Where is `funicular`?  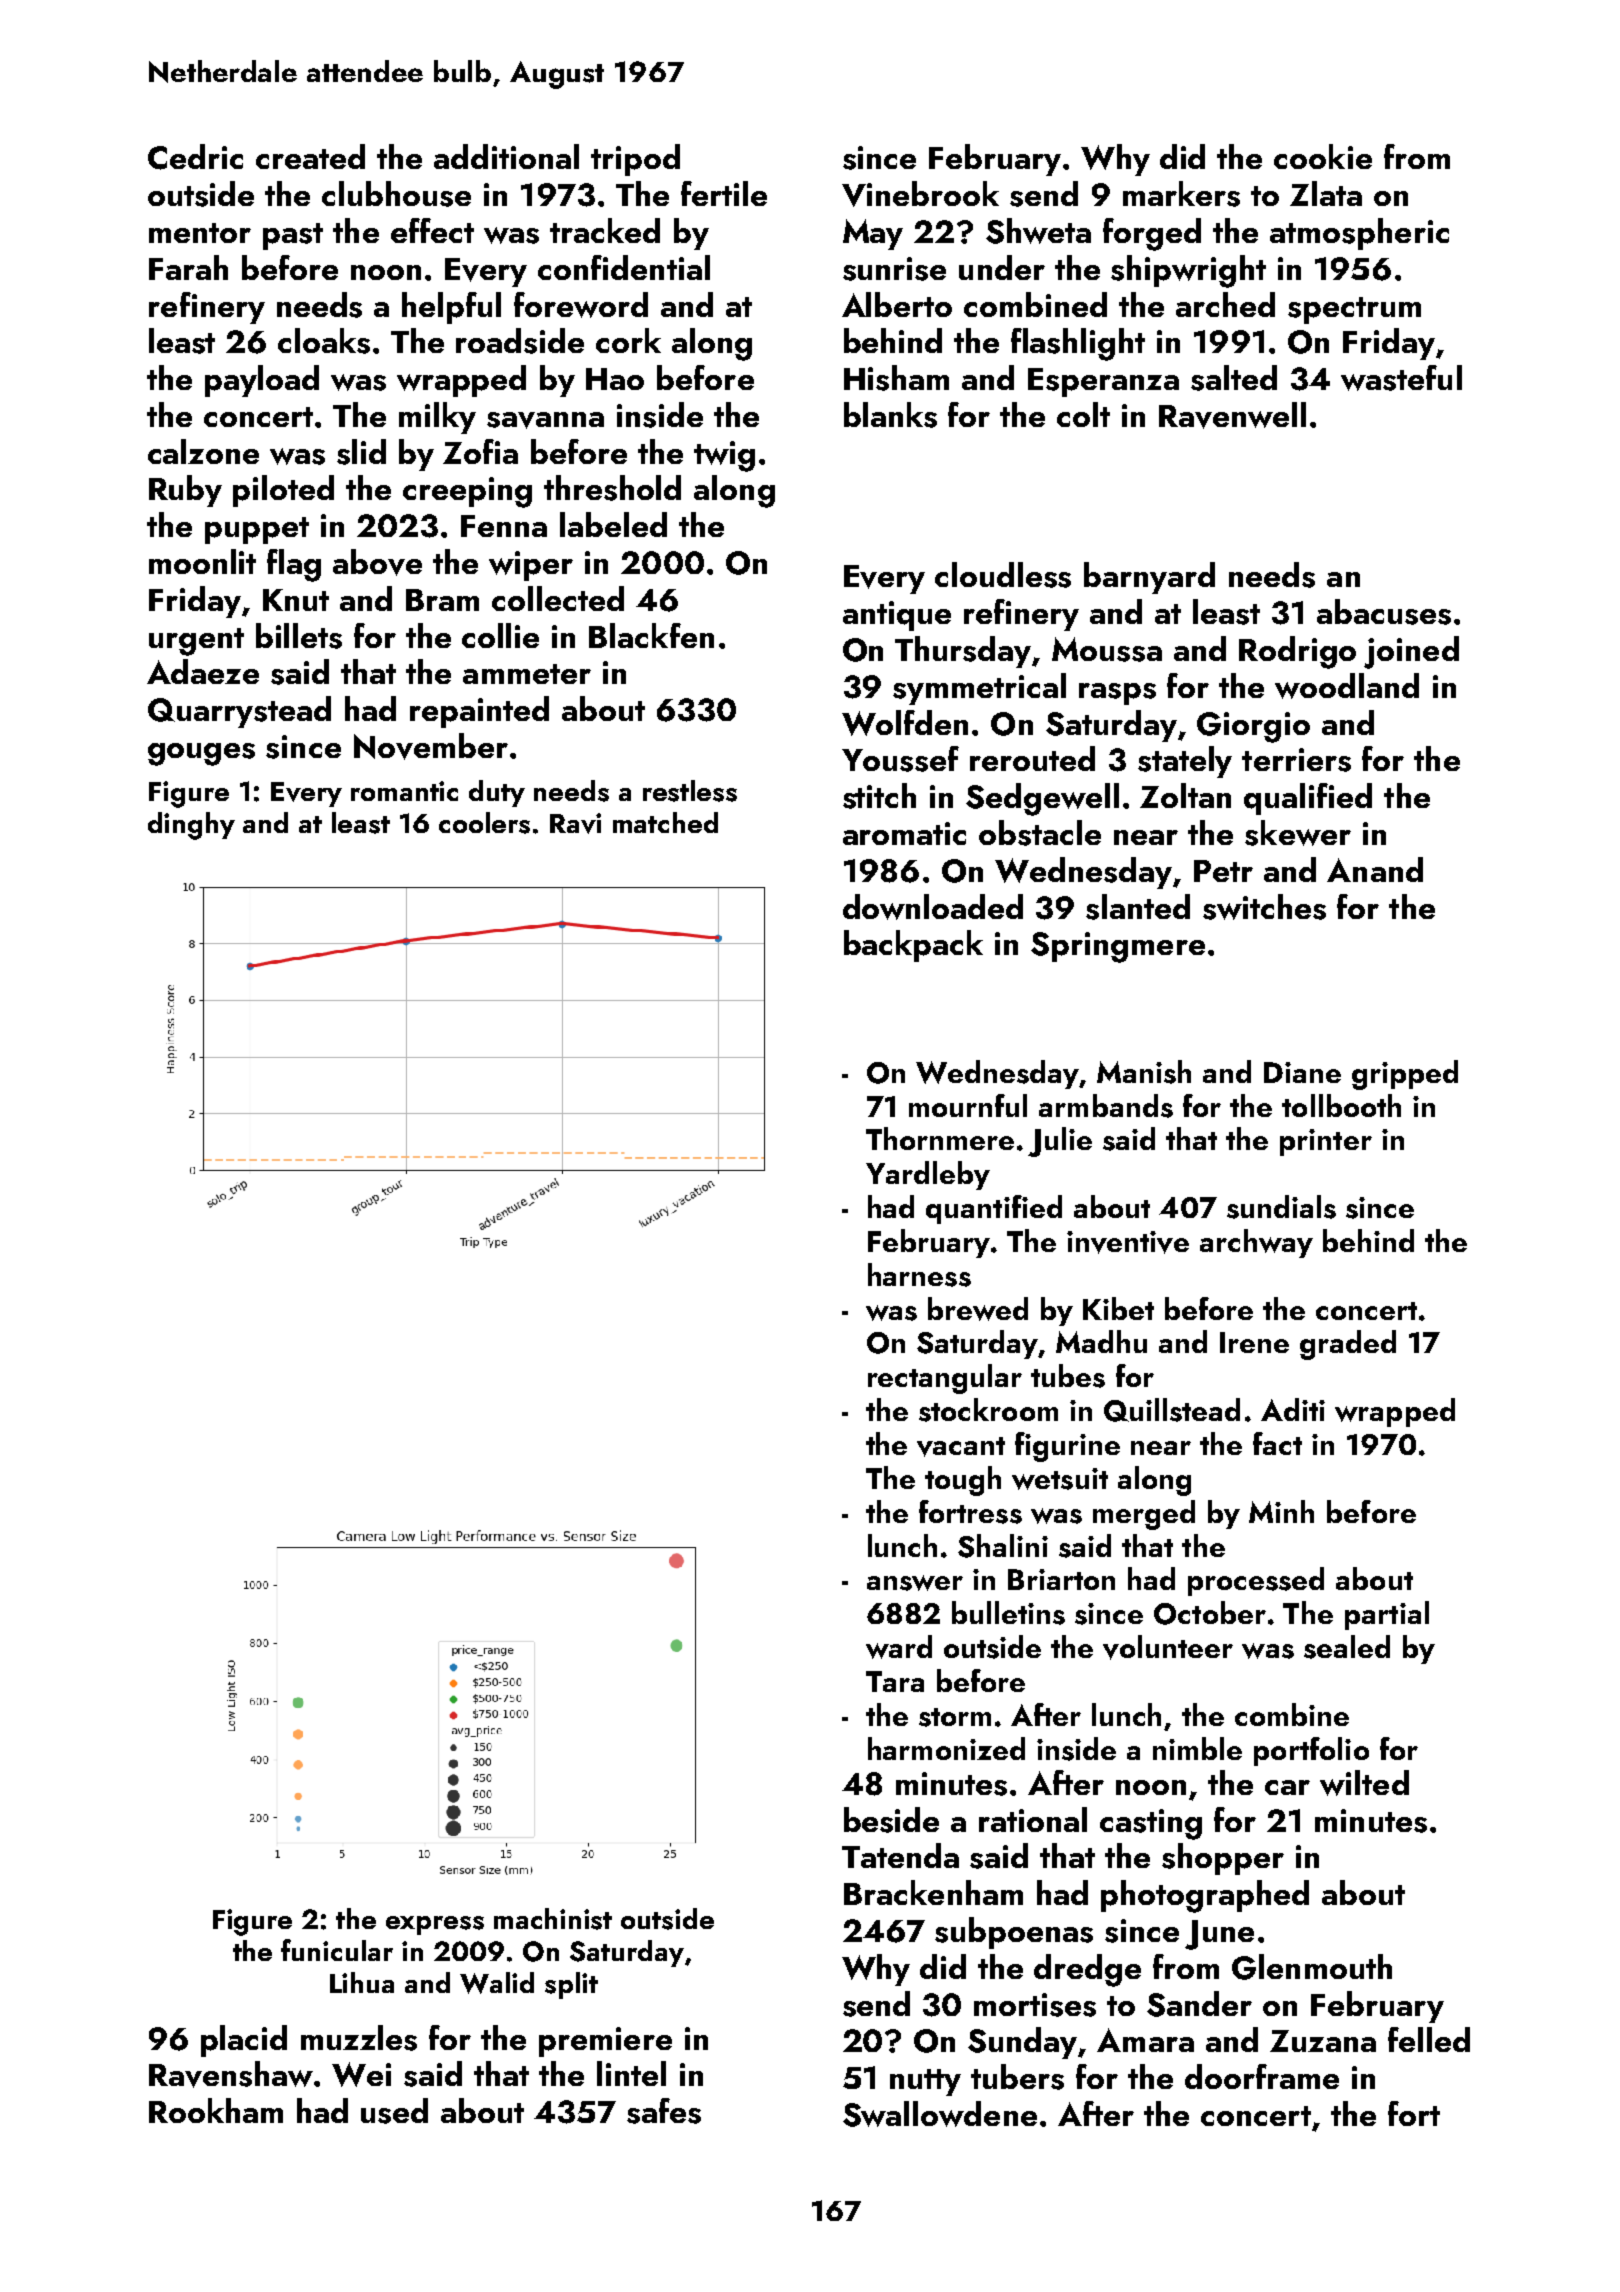
funicular is located at coordinates (337, 1950).
